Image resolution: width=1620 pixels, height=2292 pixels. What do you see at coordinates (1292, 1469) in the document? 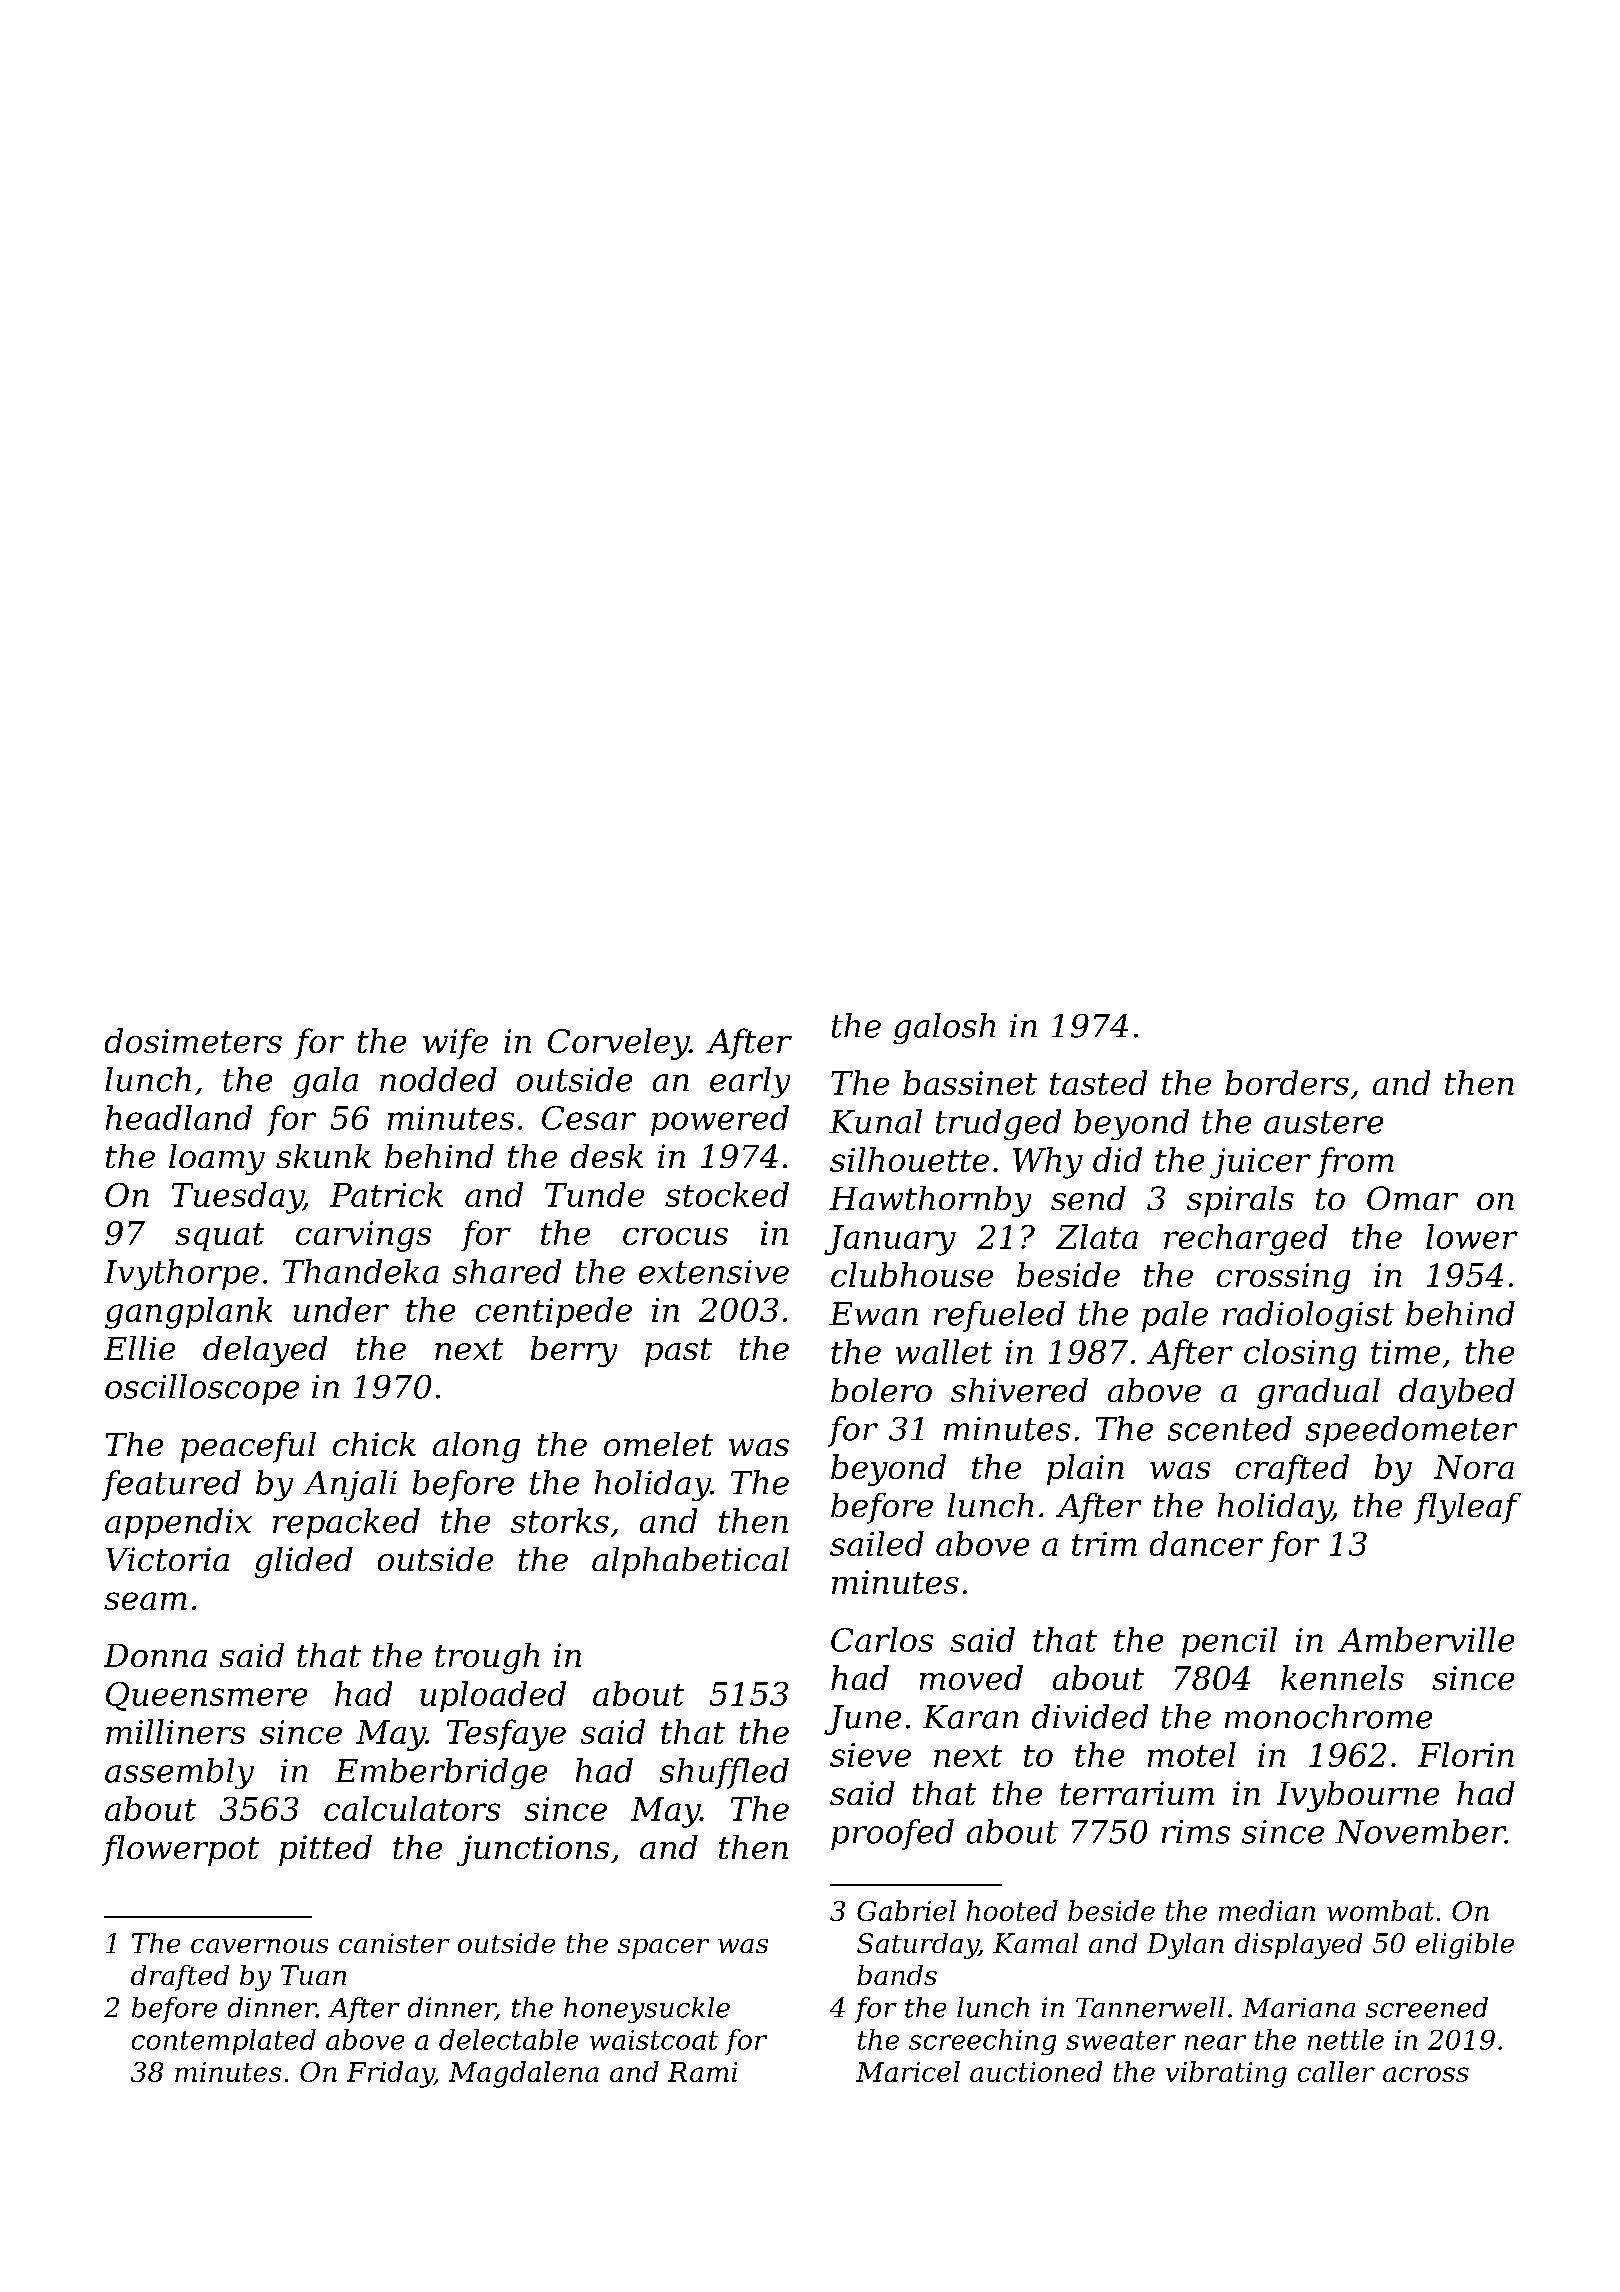
I see `crafted` at bounding box center [1292, 1469].
